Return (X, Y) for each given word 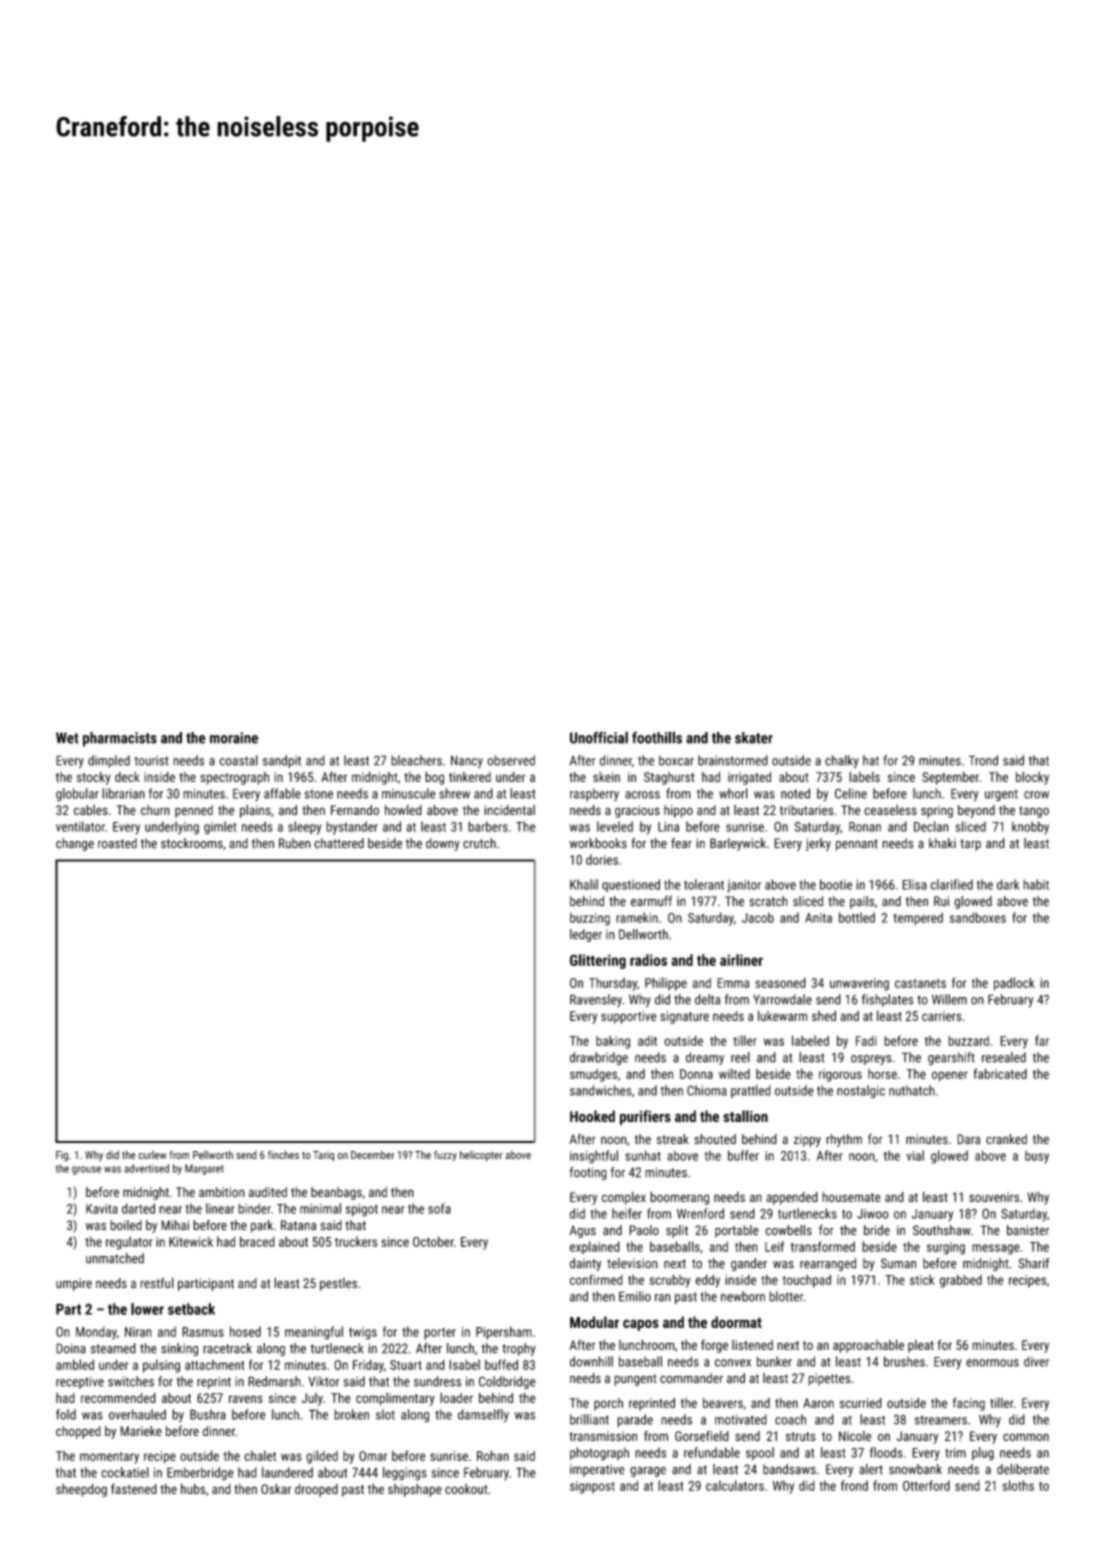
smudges (593, 1075)
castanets (920, 983)
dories (602, 859)
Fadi (866, 1041)
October (433, 1241)
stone (319, 794)
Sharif (1034, 1263)
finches (283, 1154)
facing (969, 1404)
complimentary (395, 1399)
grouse (86, 1170)
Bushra (208, 1414)
